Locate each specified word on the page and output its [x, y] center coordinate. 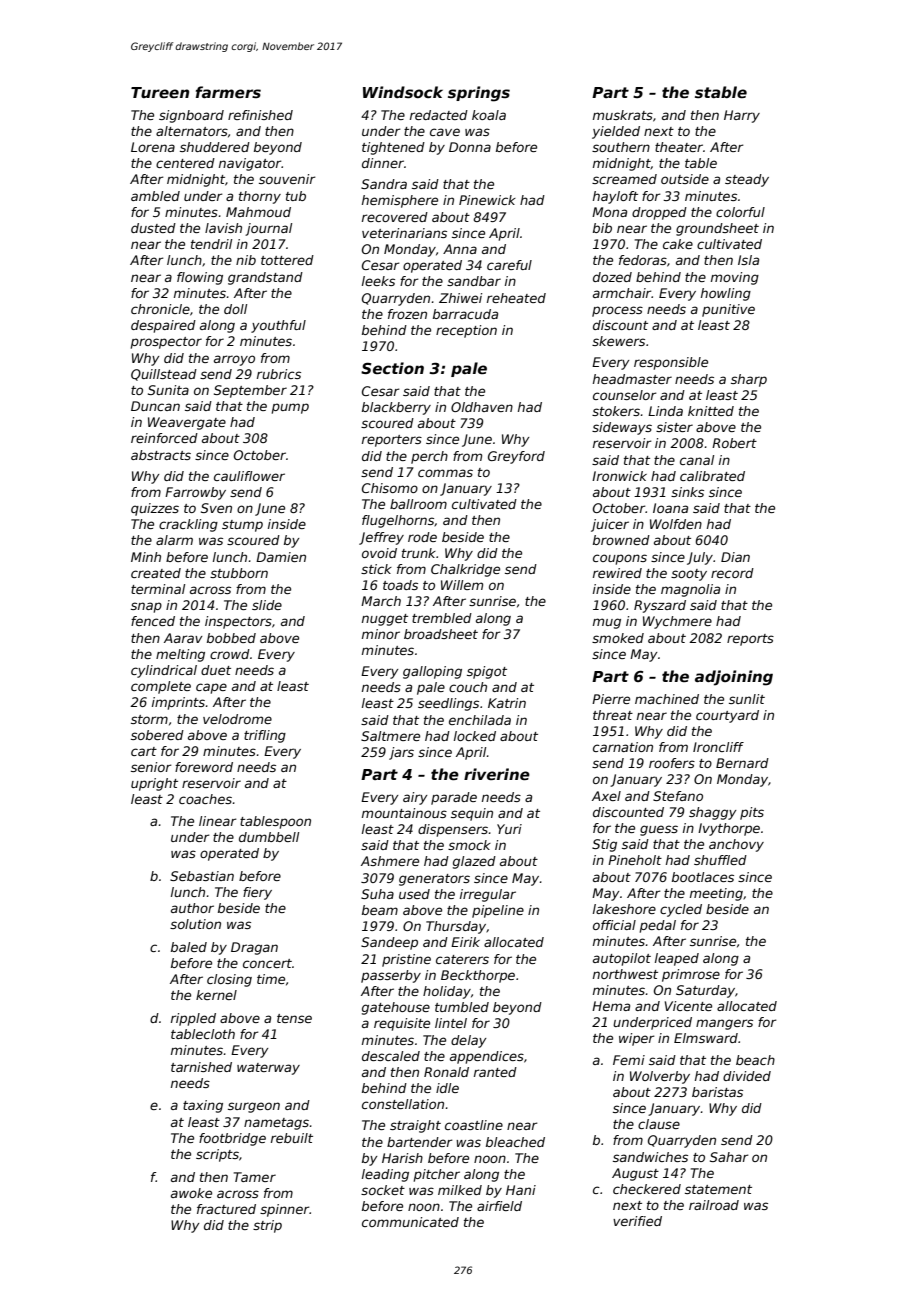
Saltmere [390, 736]
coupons [620, 559]
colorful [740, 212]
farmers [228, 92]
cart [144, 751]
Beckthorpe [478, 976]
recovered [395, 217]
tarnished [201, 1067]
